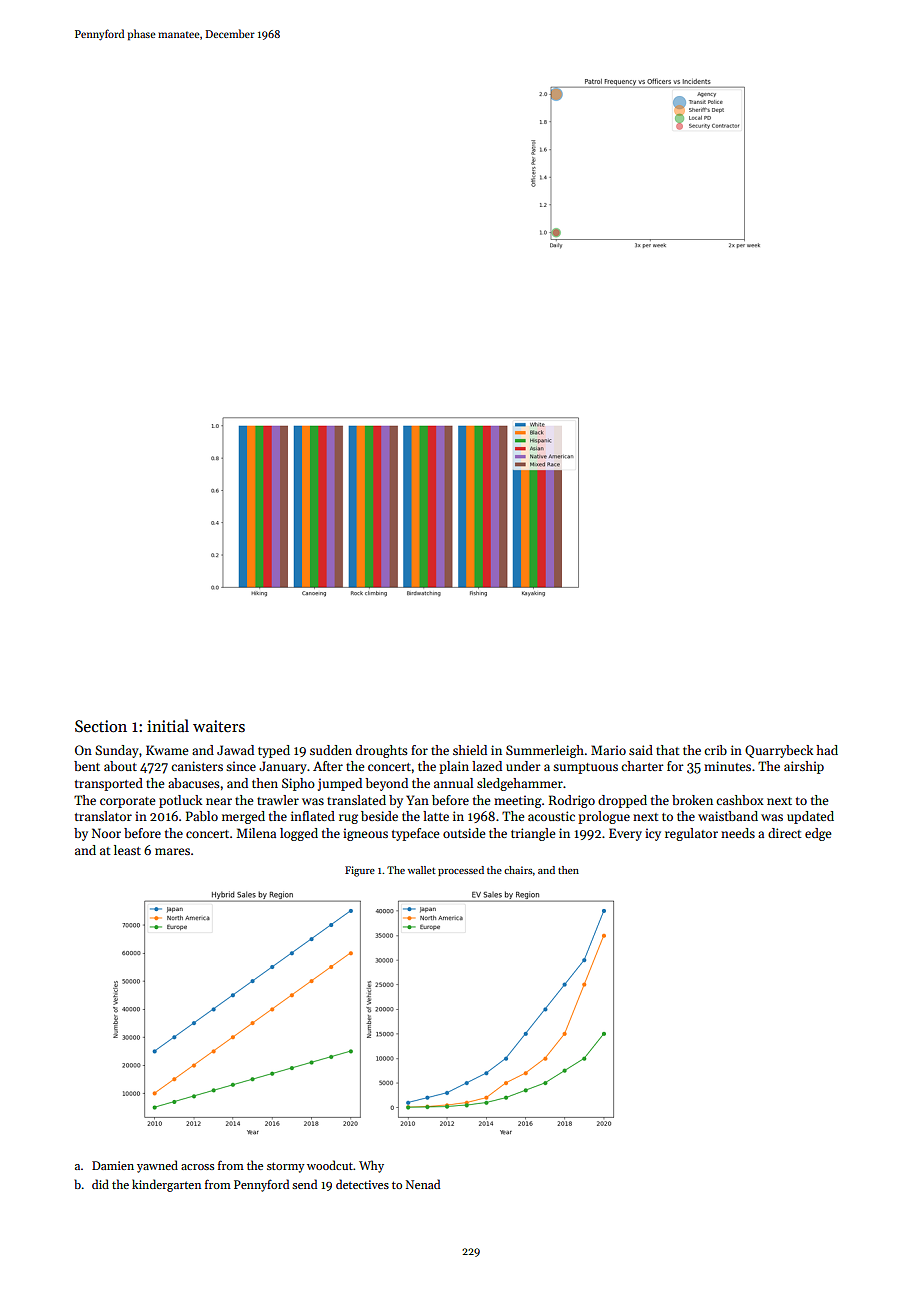 The height and width of the screenshot is (1308, 924). Describe the element at coordinates (625, 834) in the screenshot. I see `Every` at that location.
